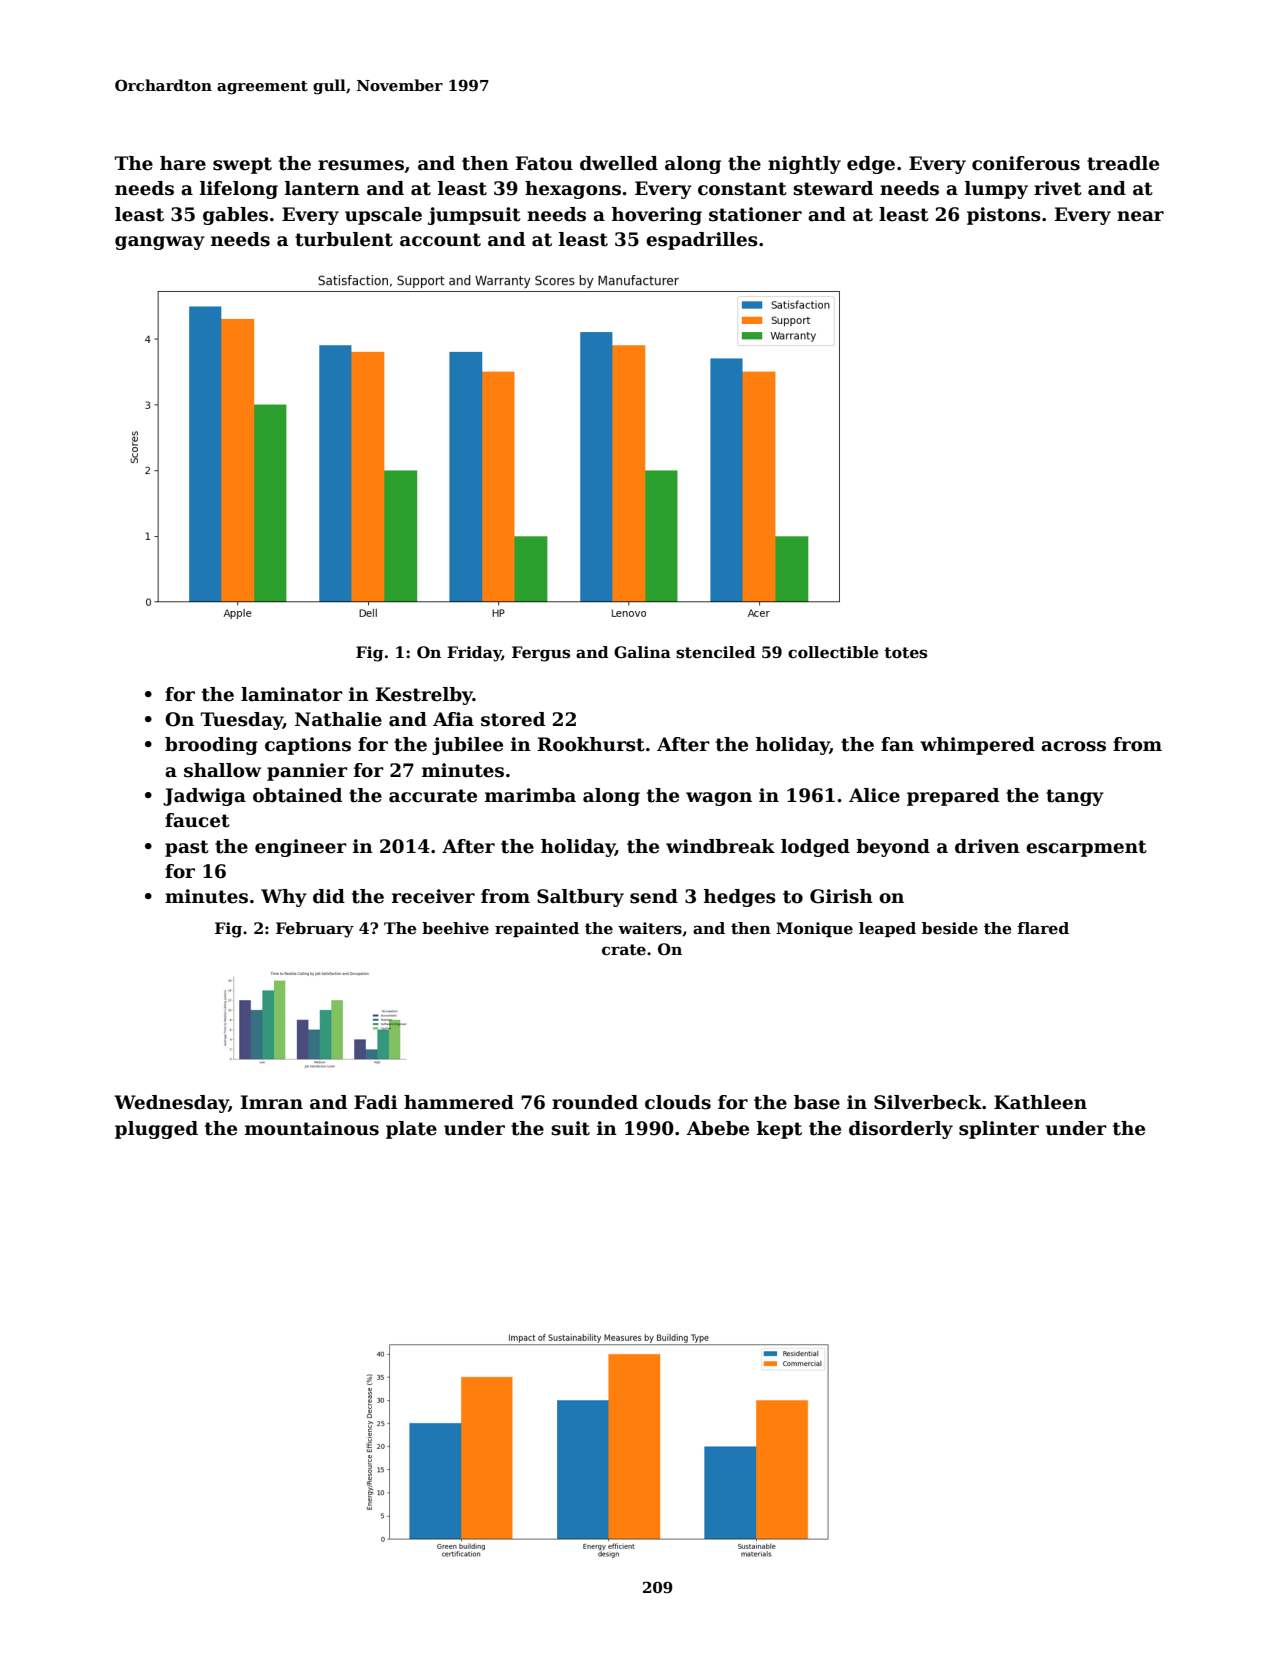 The width and height of the screenshot is (1284, 1662). Describe the element at coordinates (1043, 928) in the screenshot. I see `flared` at that location.
